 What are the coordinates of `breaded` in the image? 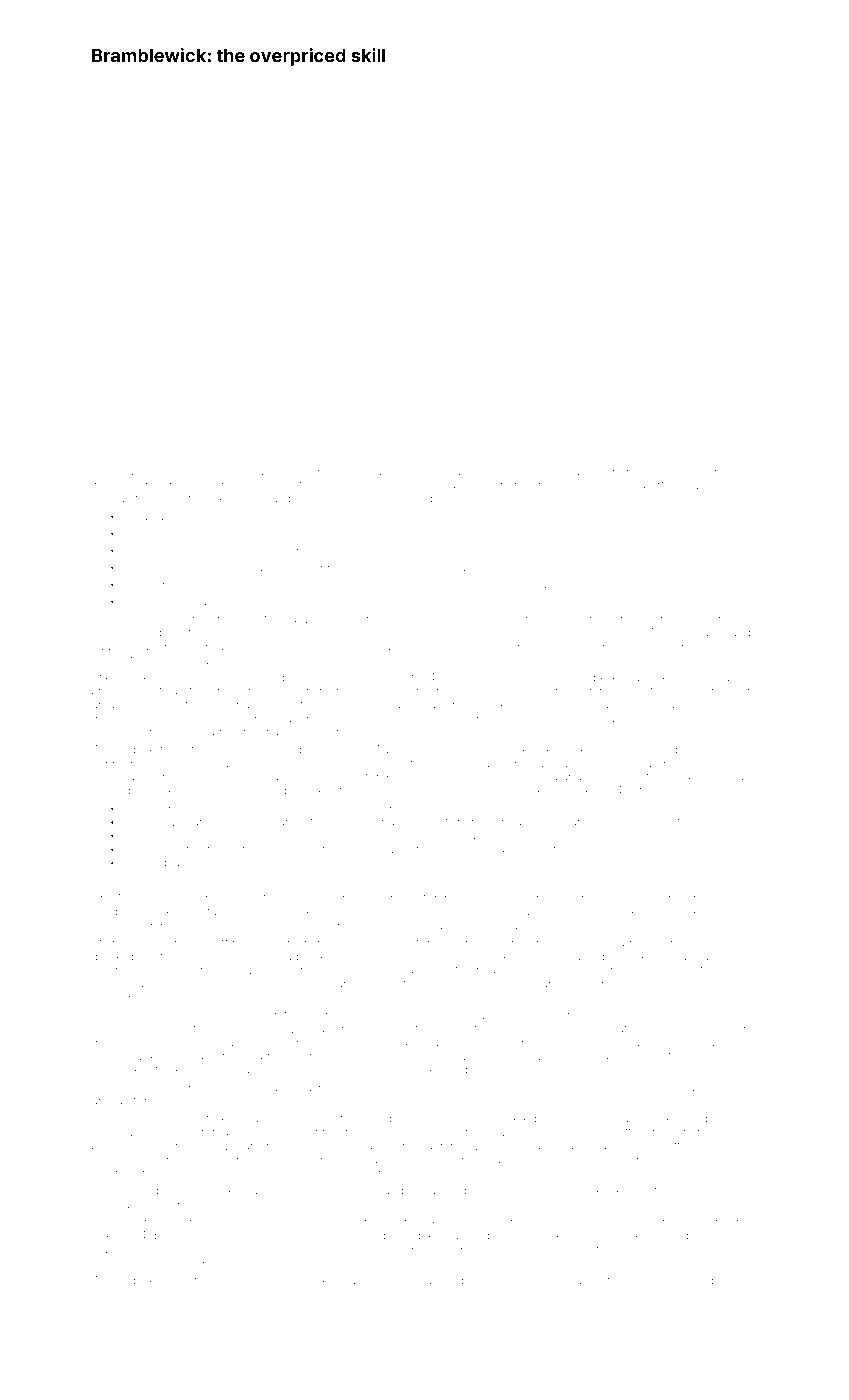 It's located at (606, 471).
